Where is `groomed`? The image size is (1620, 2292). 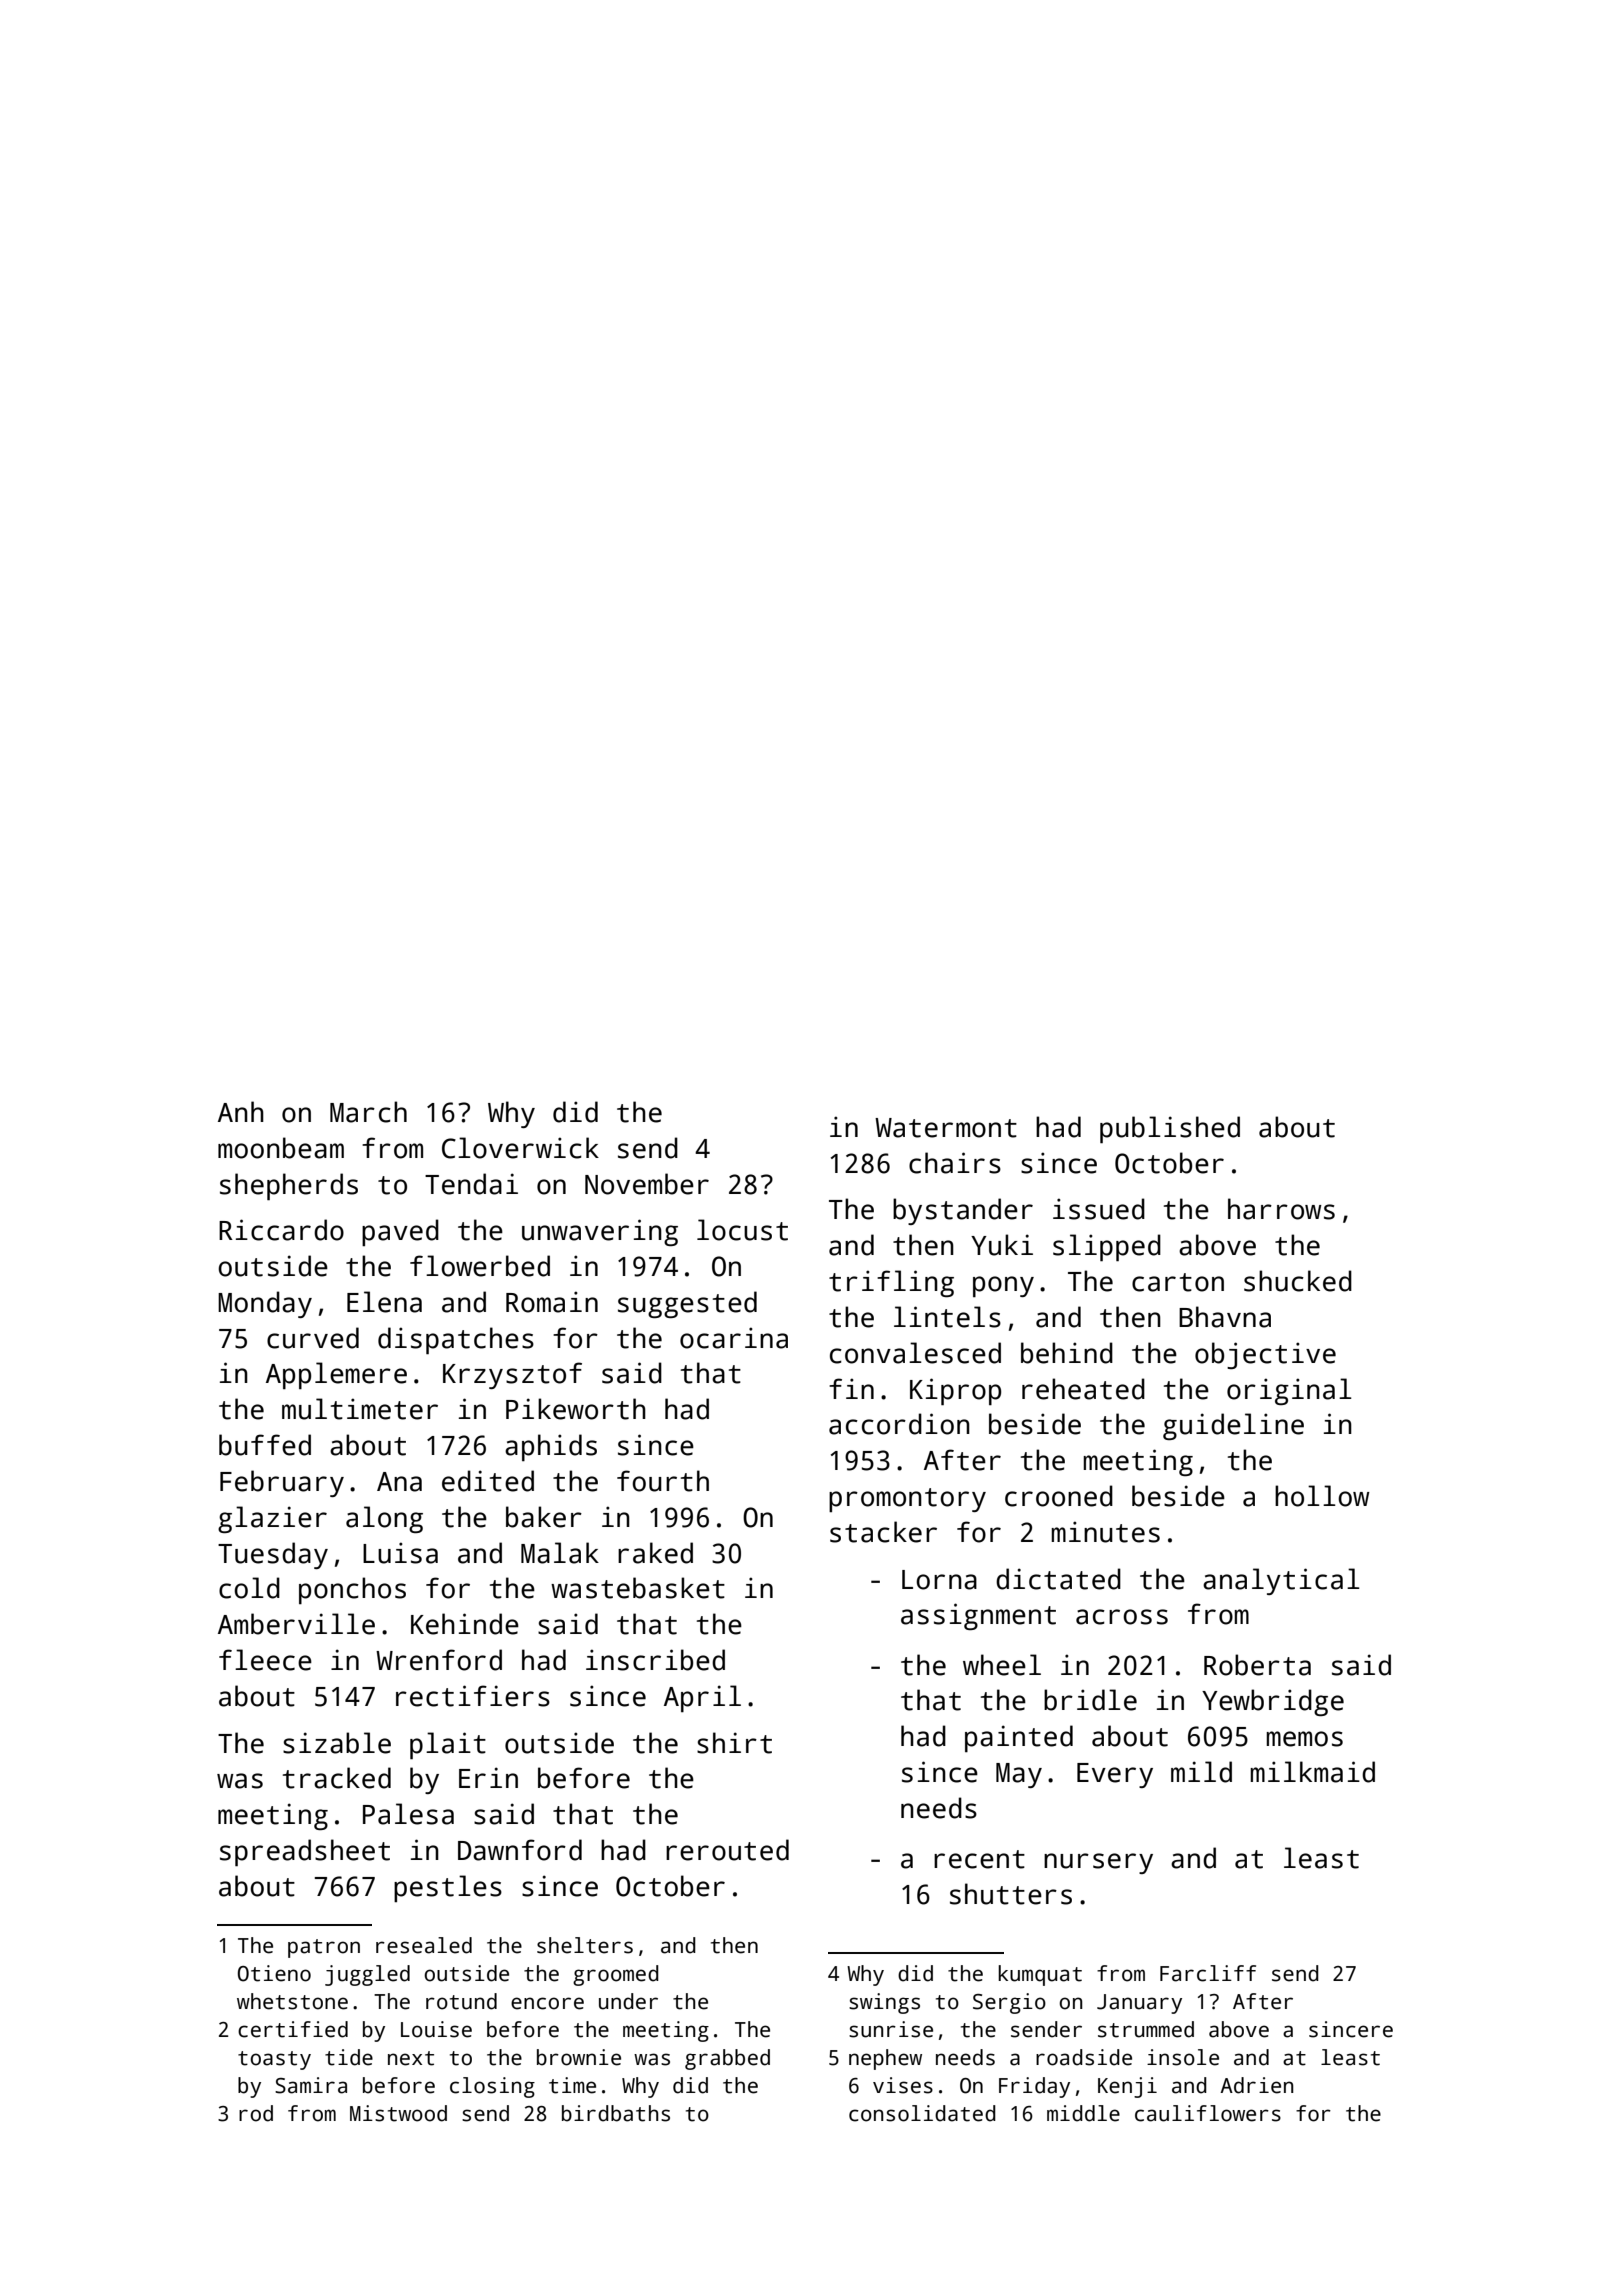 groomed is located at coordinates (616, 1975).
